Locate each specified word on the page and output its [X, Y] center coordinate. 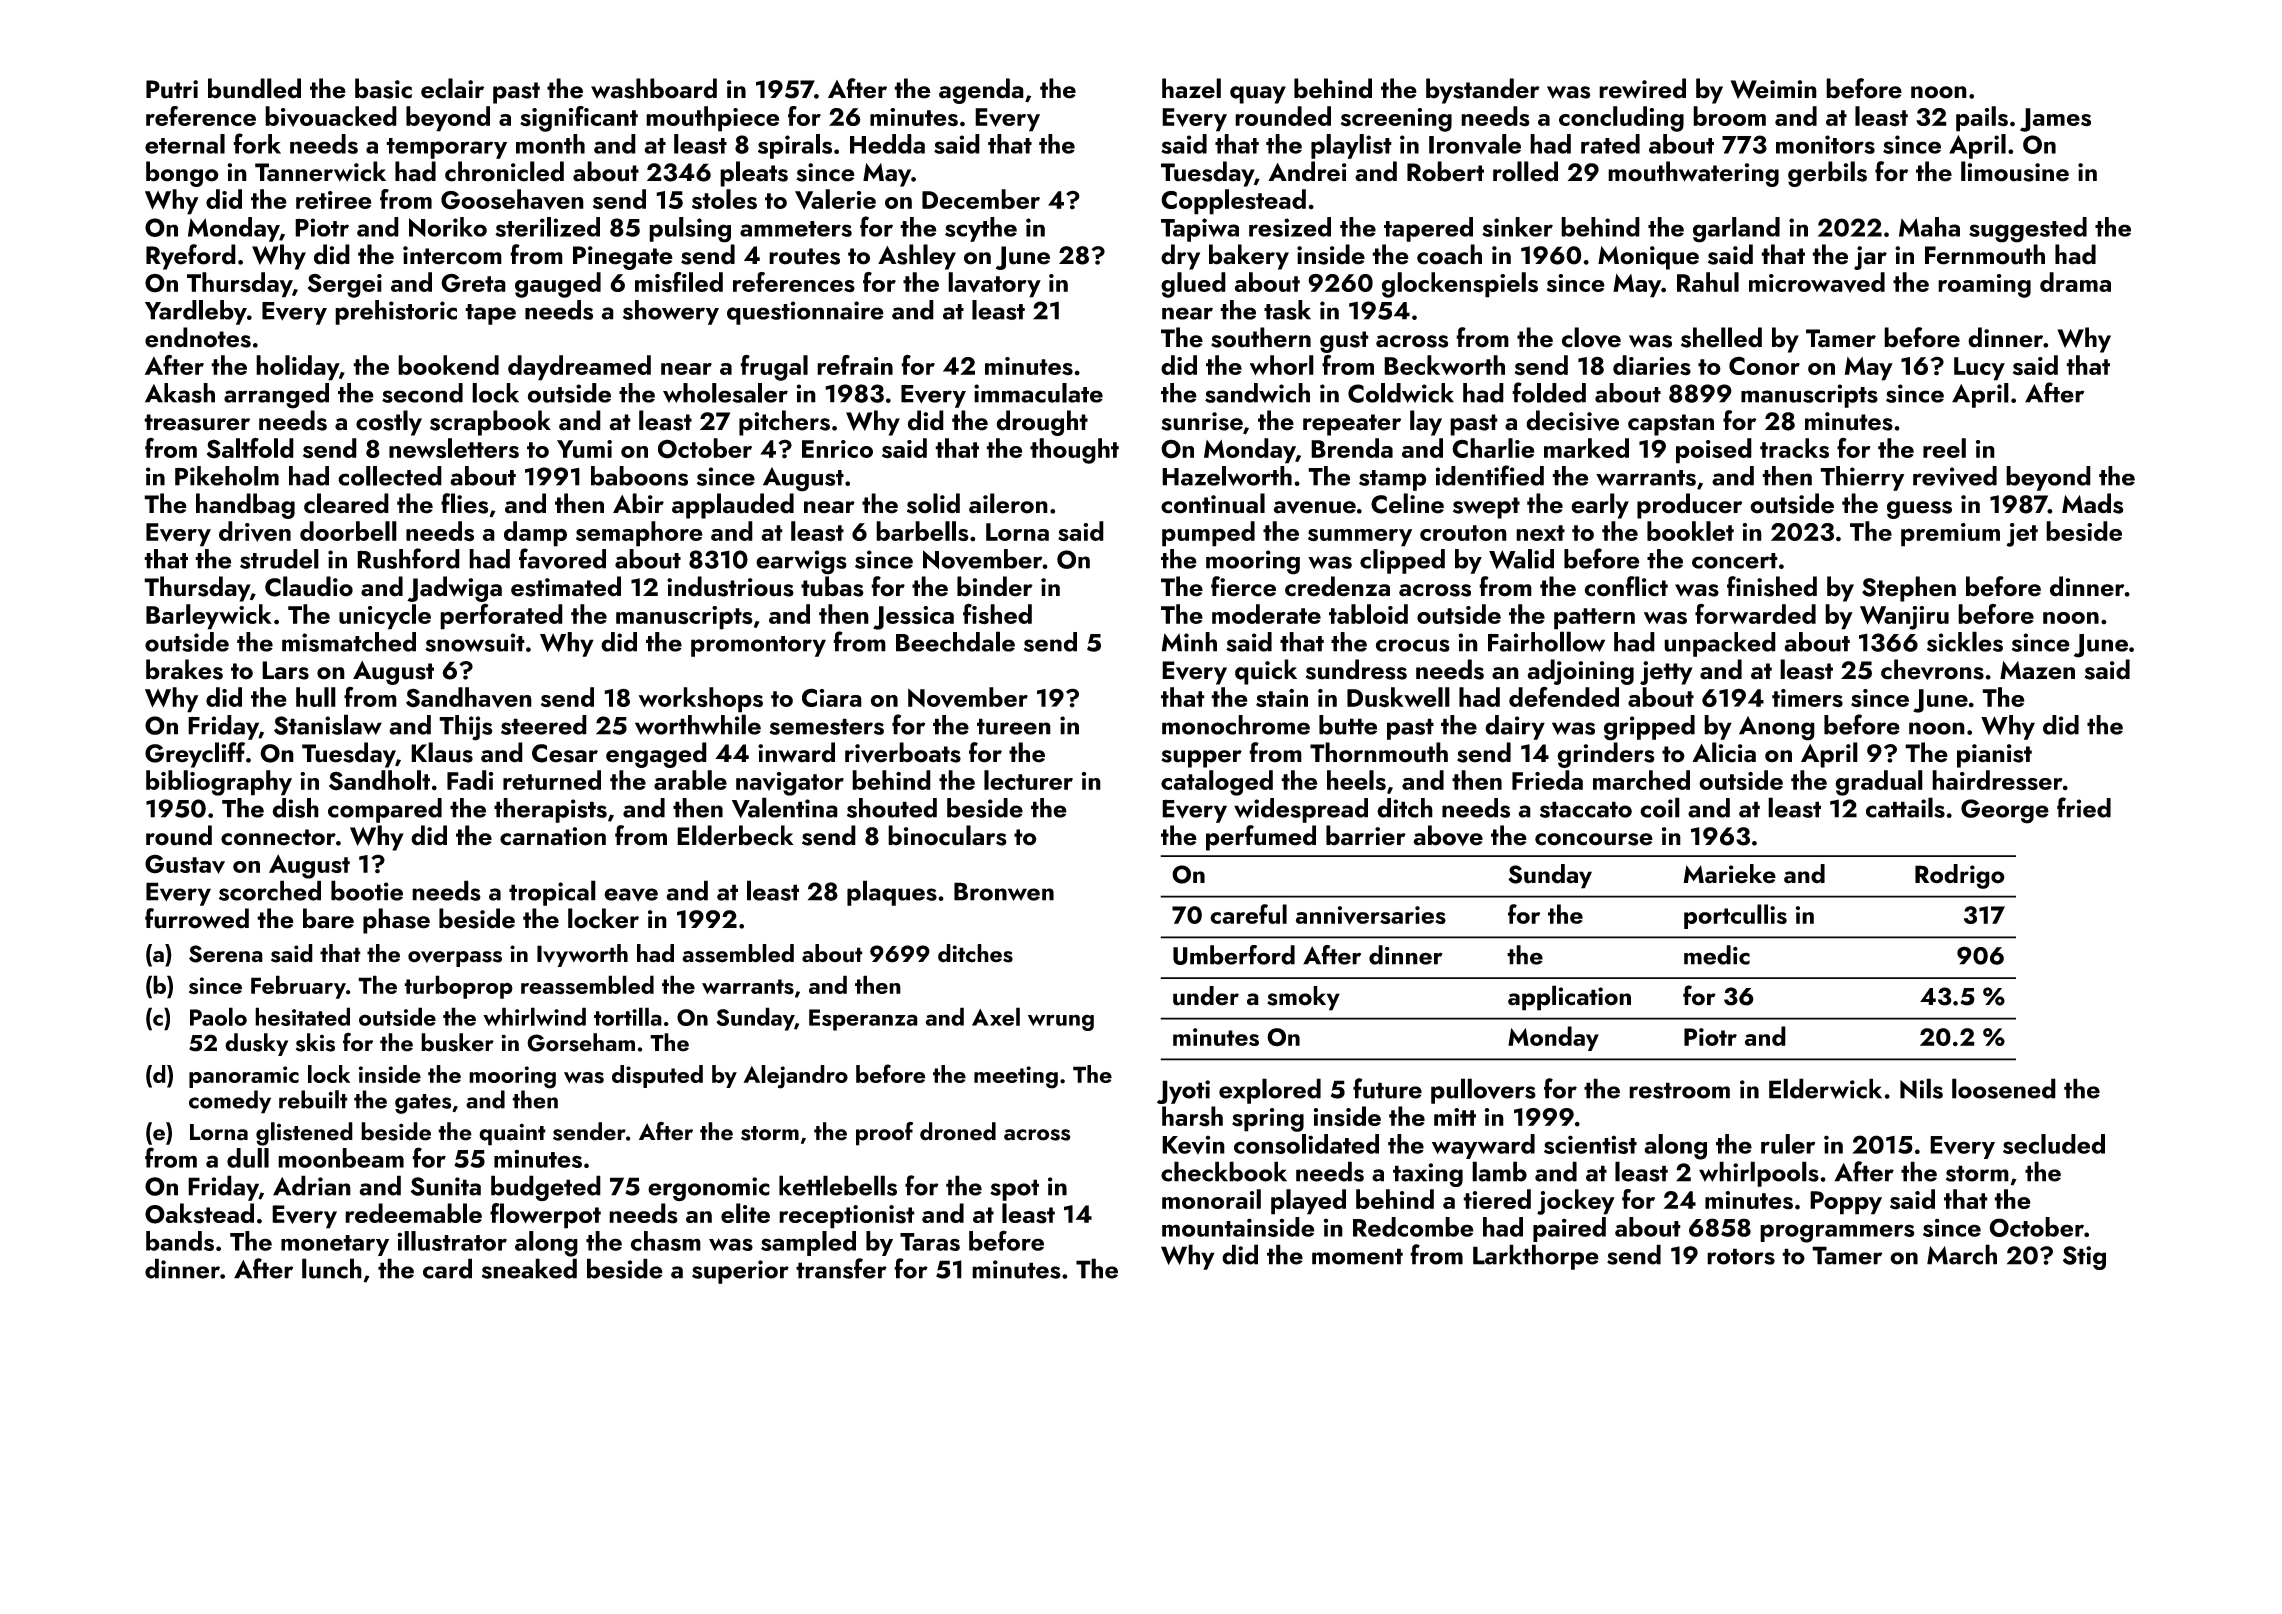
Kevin [1193, 1145]
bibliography [219, 783]
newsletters [454, 448]
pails [1982, 119]
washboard [654, 88]
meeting [1016, 1077]
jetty [1666, 673]
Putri [172, 89]
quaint [512, 1134]
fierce [1243, 586]
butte [1348, 725]
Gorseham [581, 1042]
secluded [2054, 1144]
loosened [2004, 1088]
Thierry [1862, 478]
